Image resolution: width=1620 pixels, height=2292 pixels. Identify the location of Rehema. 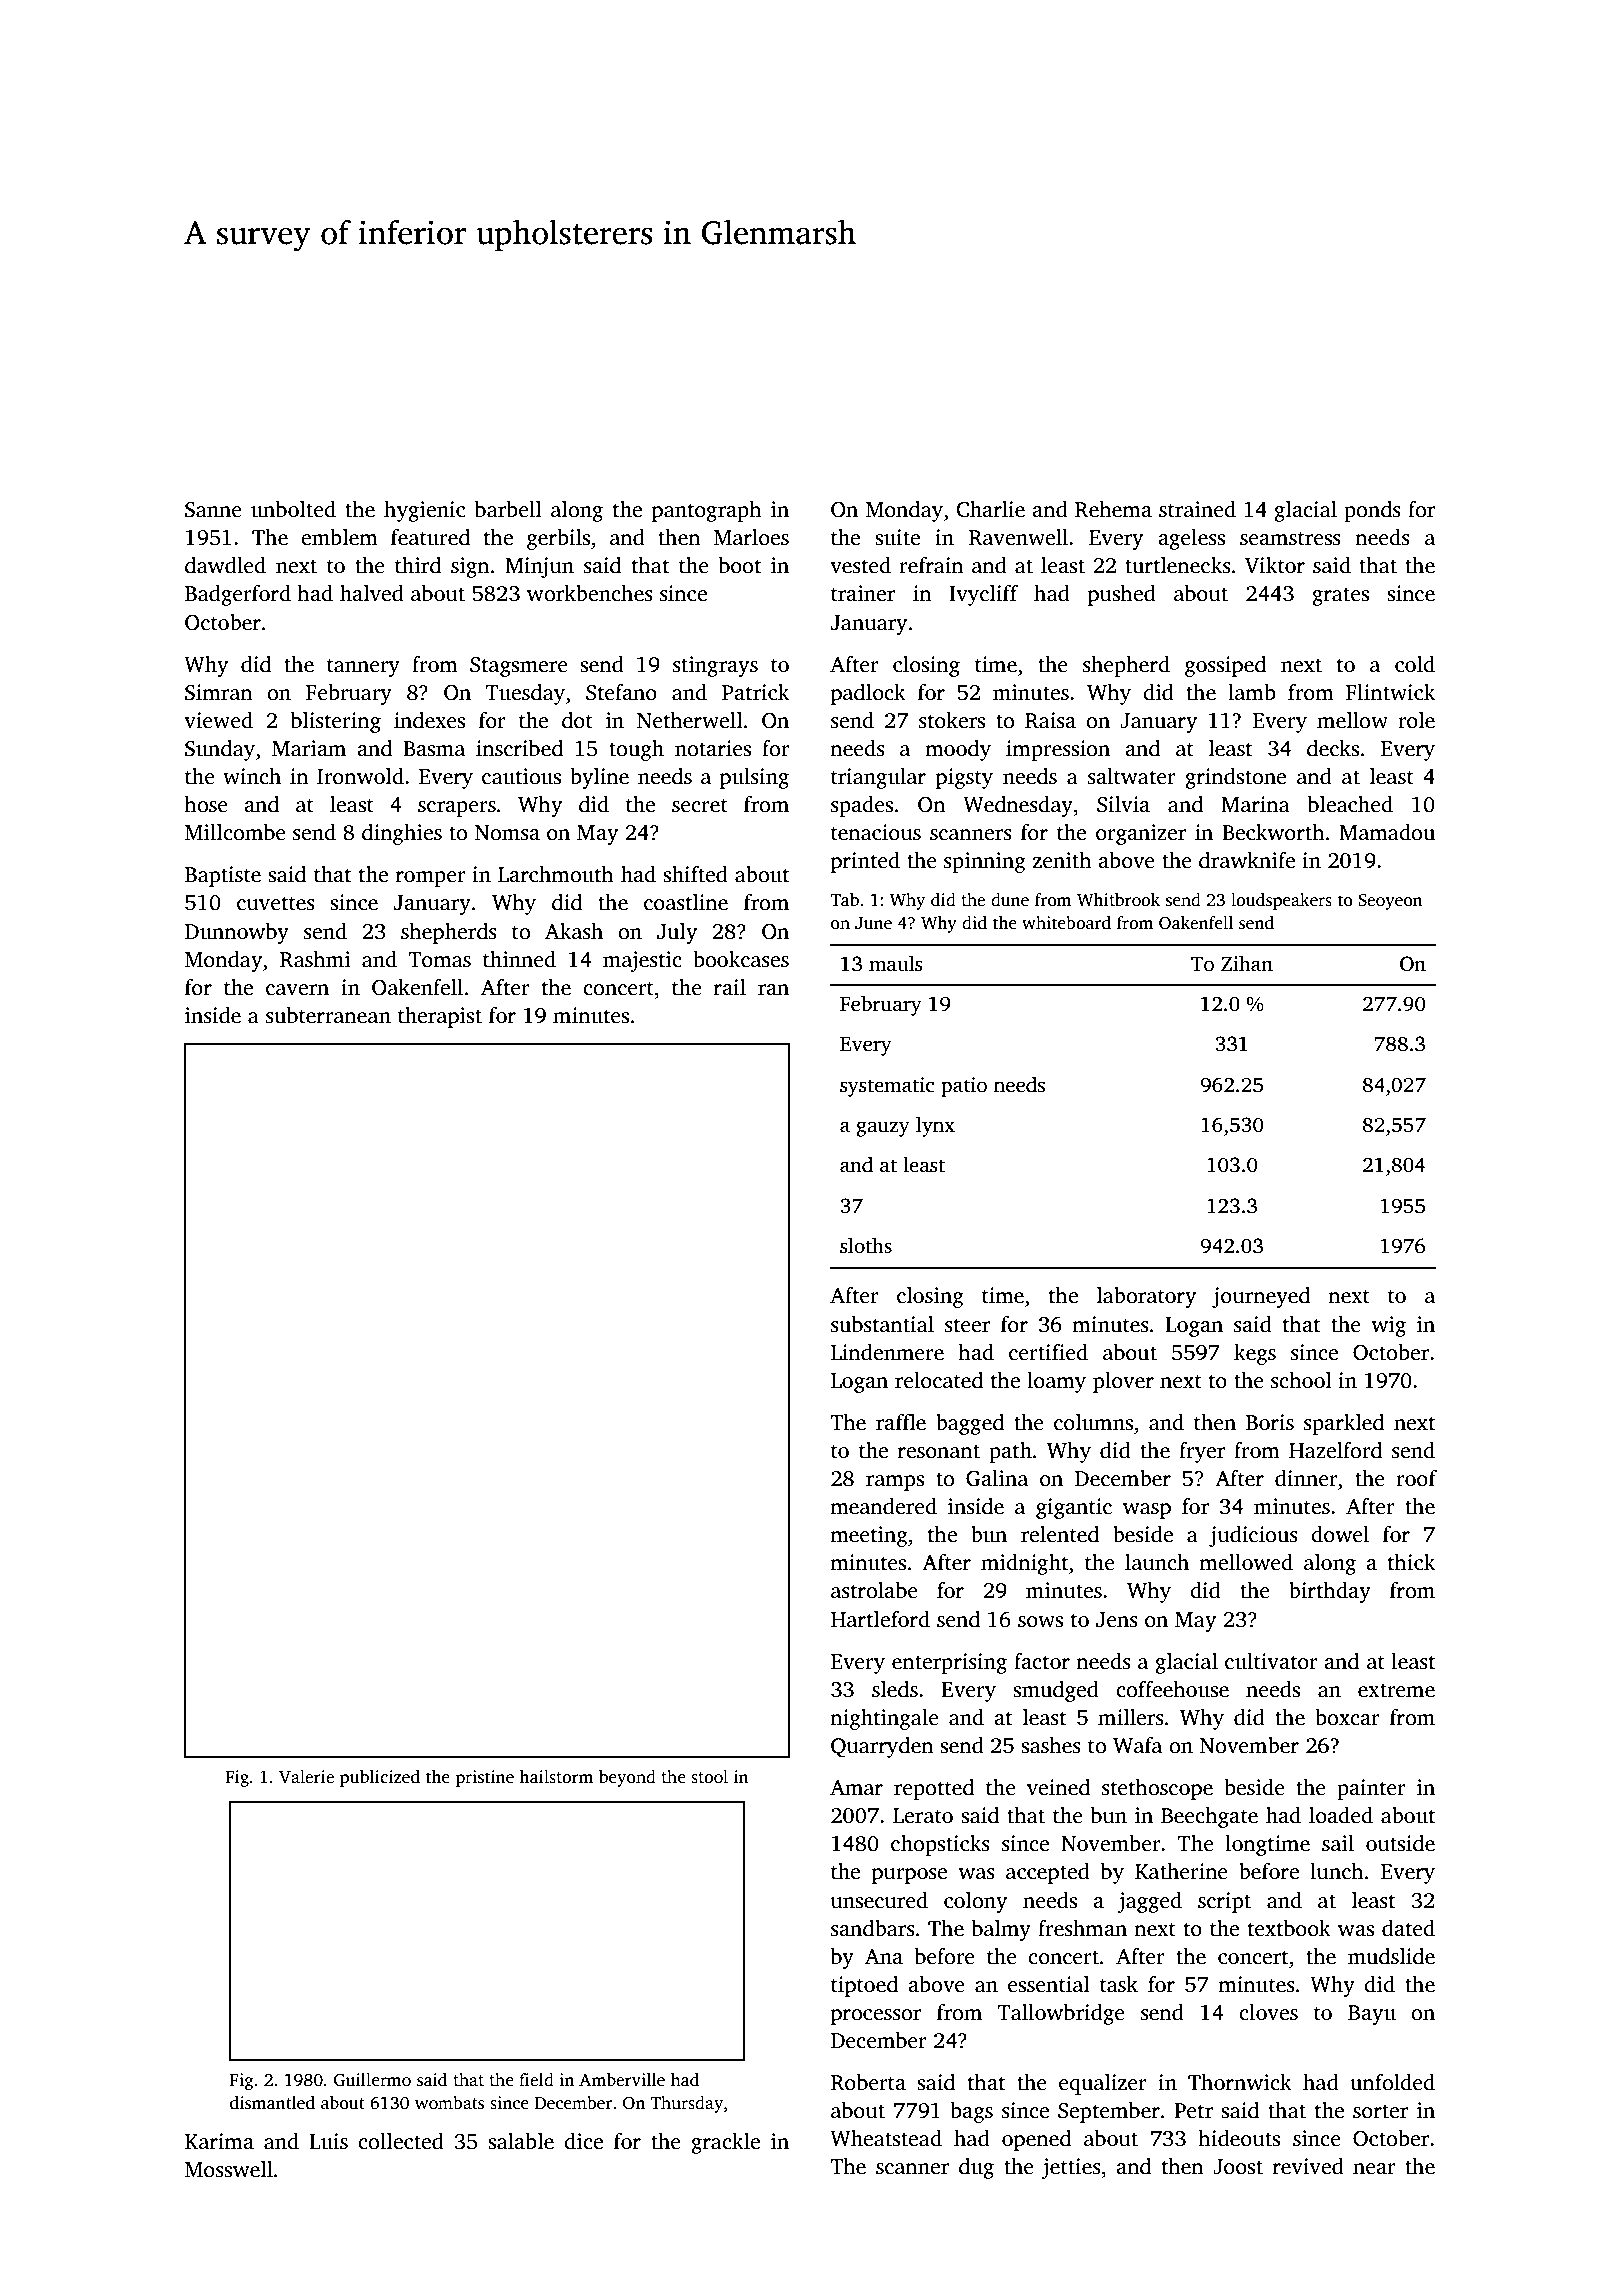
(1113, 509).
